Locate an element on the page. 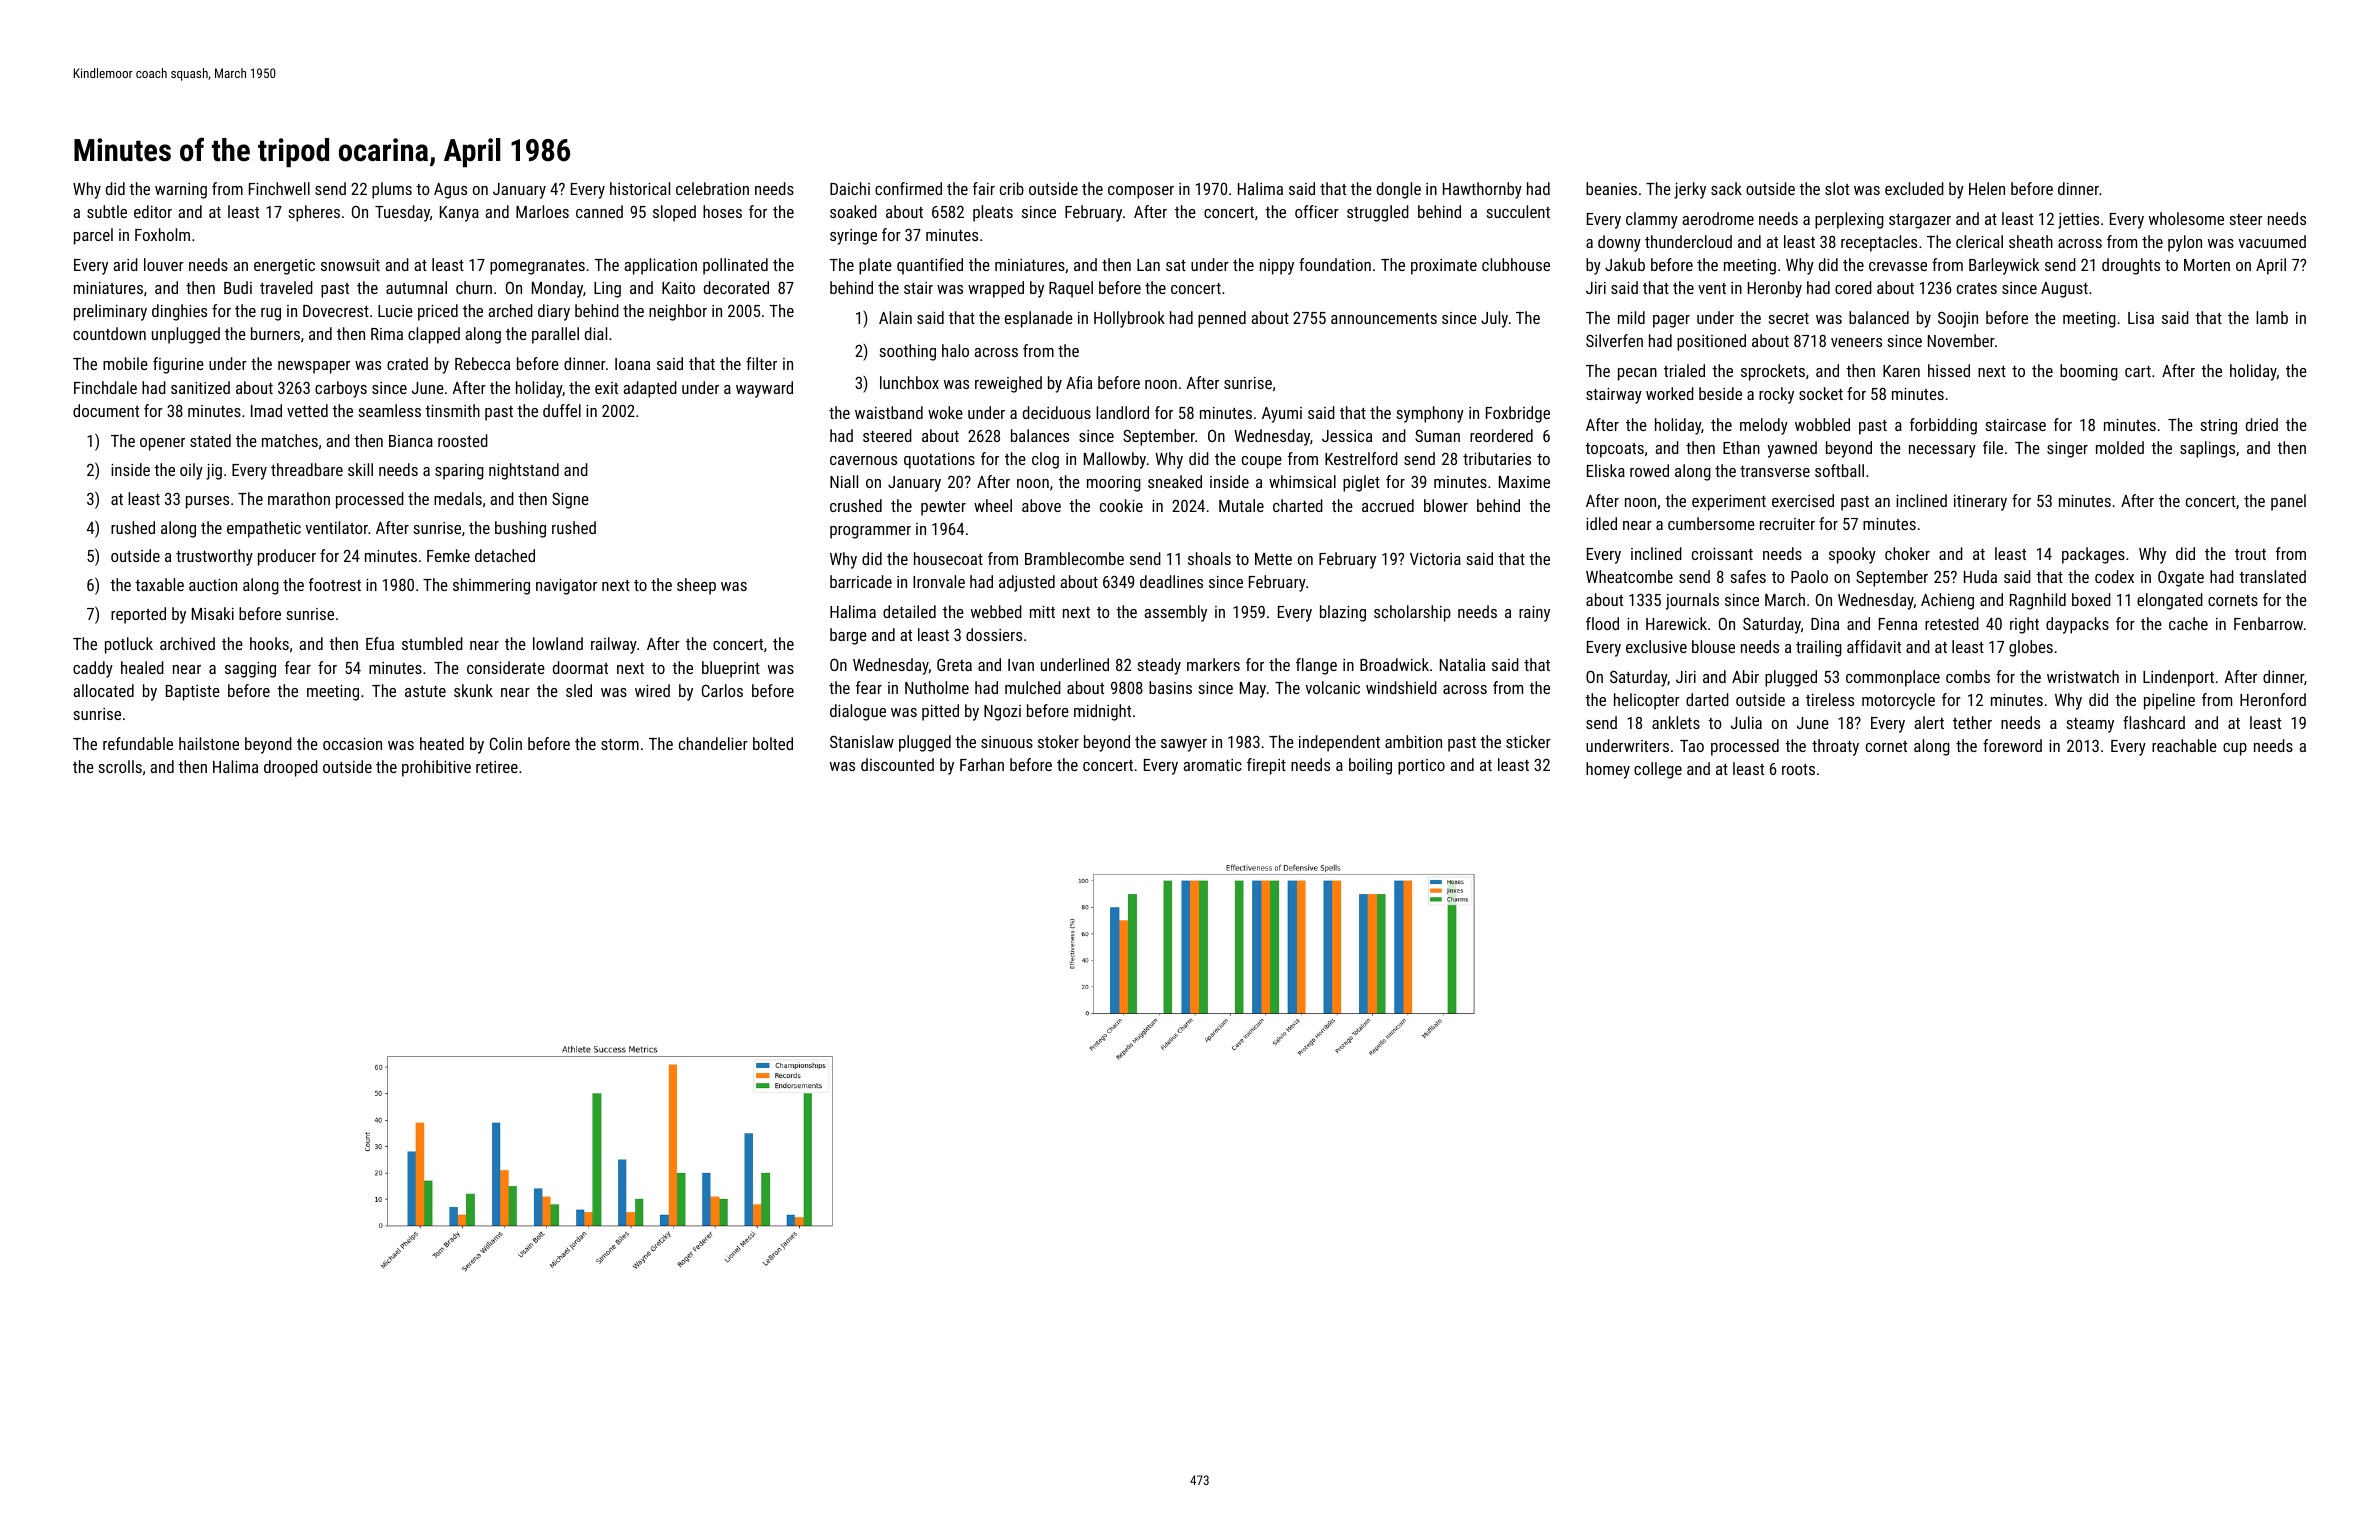 The width and height of the image is (2380, 1540). hissed is located at coordinates (1949, 370).
